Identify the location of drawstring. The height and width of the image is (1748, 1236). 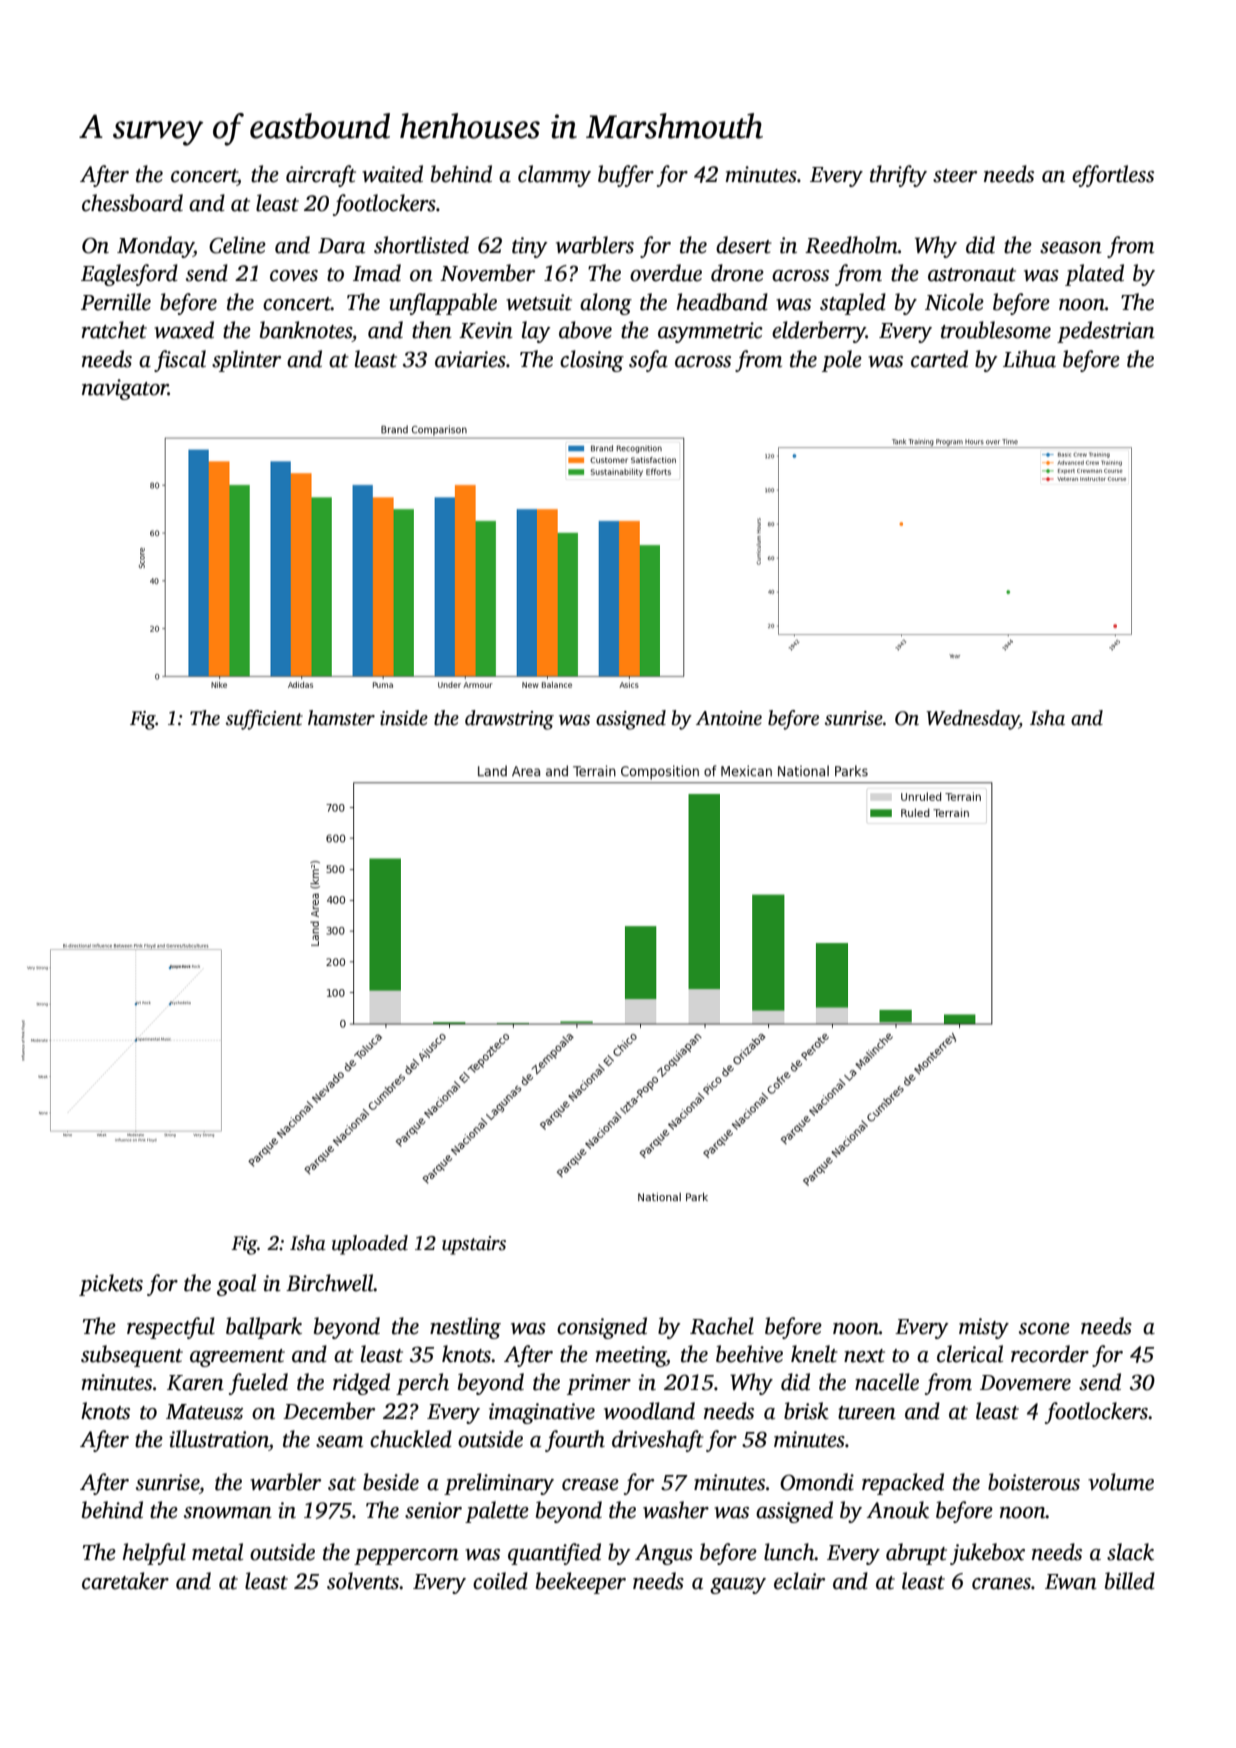
(509, 720).
